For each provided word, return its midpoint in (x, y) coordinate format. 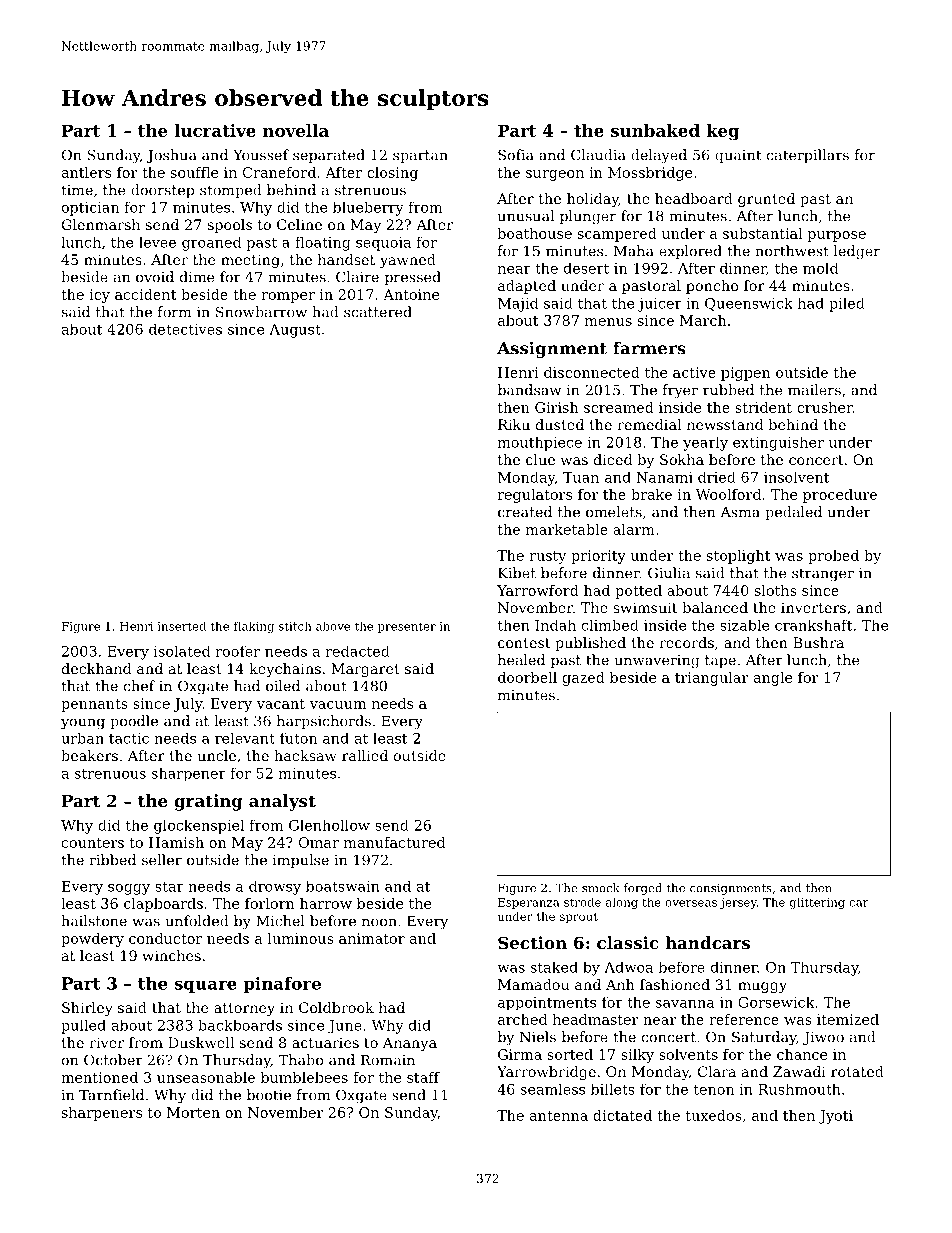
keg (723, 132)
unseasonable (206, 1077)
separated (329, 156)
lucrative (215, 130)
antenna (559, 1116)
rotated (857, 1071)
